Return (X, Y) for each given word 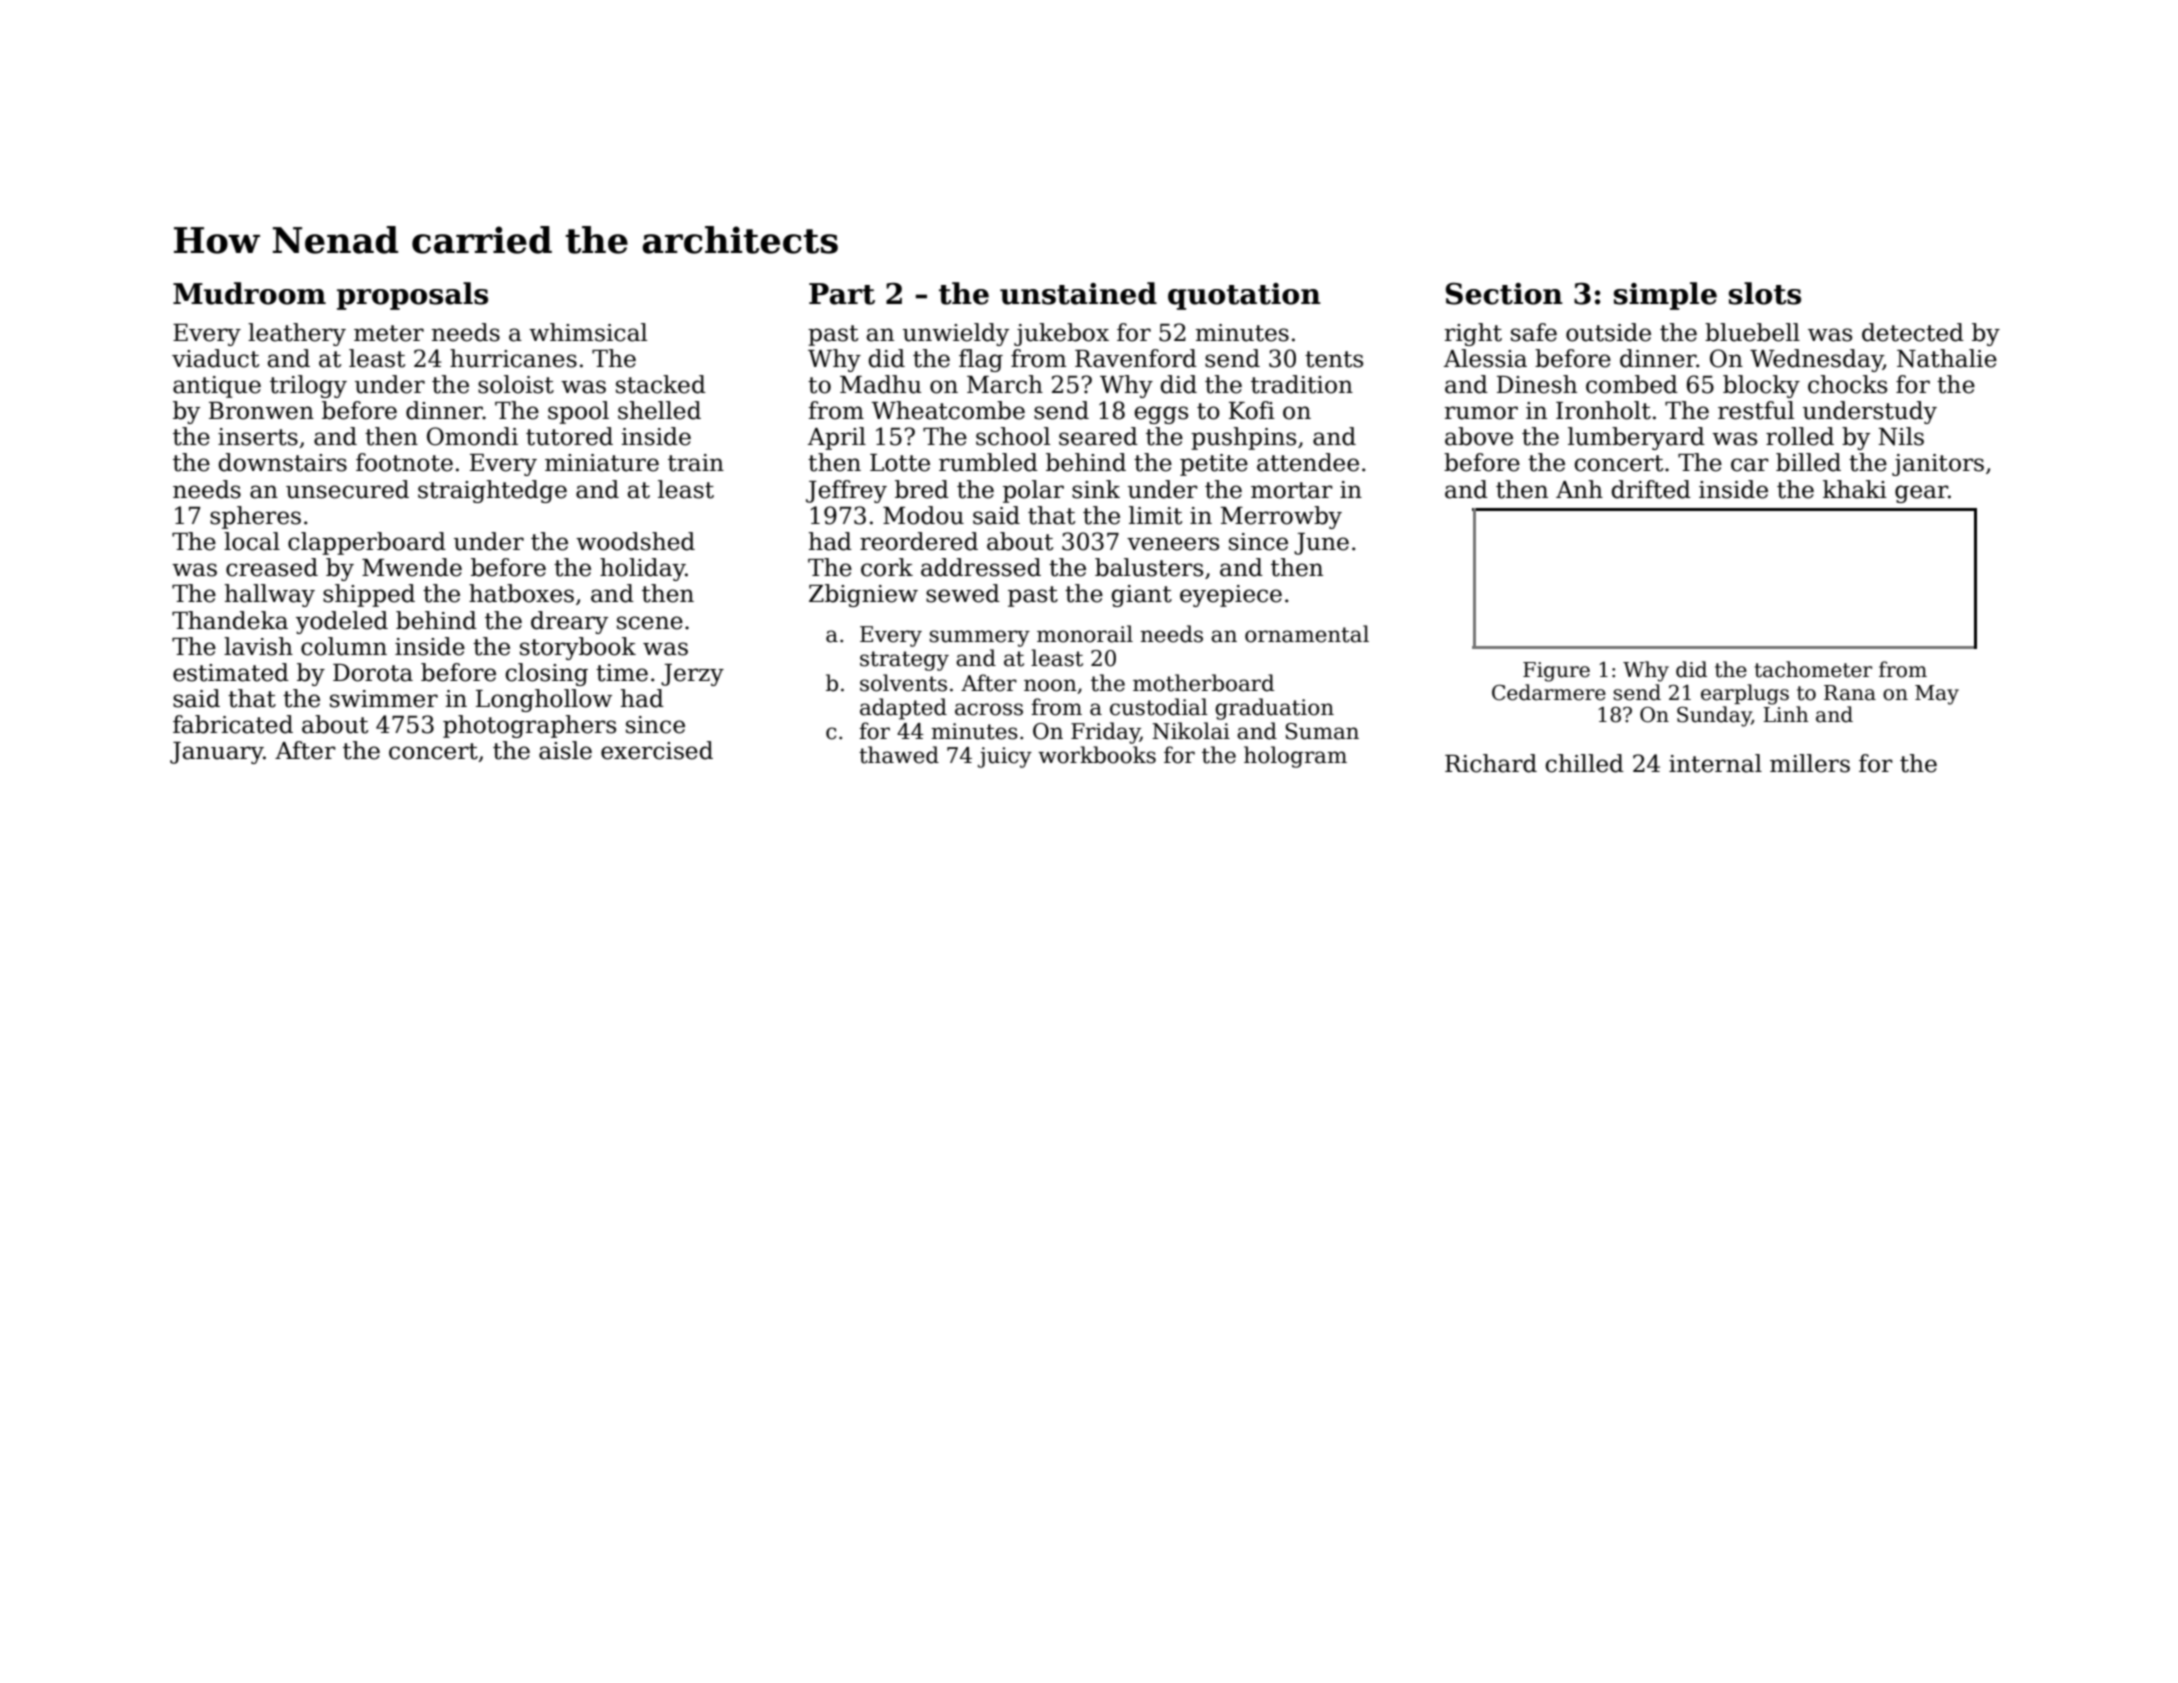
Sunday (1714, 716)
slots (1765, 293)
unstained (1078, 293)
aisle (565, 750)
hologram (1295, 757)
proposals (412, 296)
